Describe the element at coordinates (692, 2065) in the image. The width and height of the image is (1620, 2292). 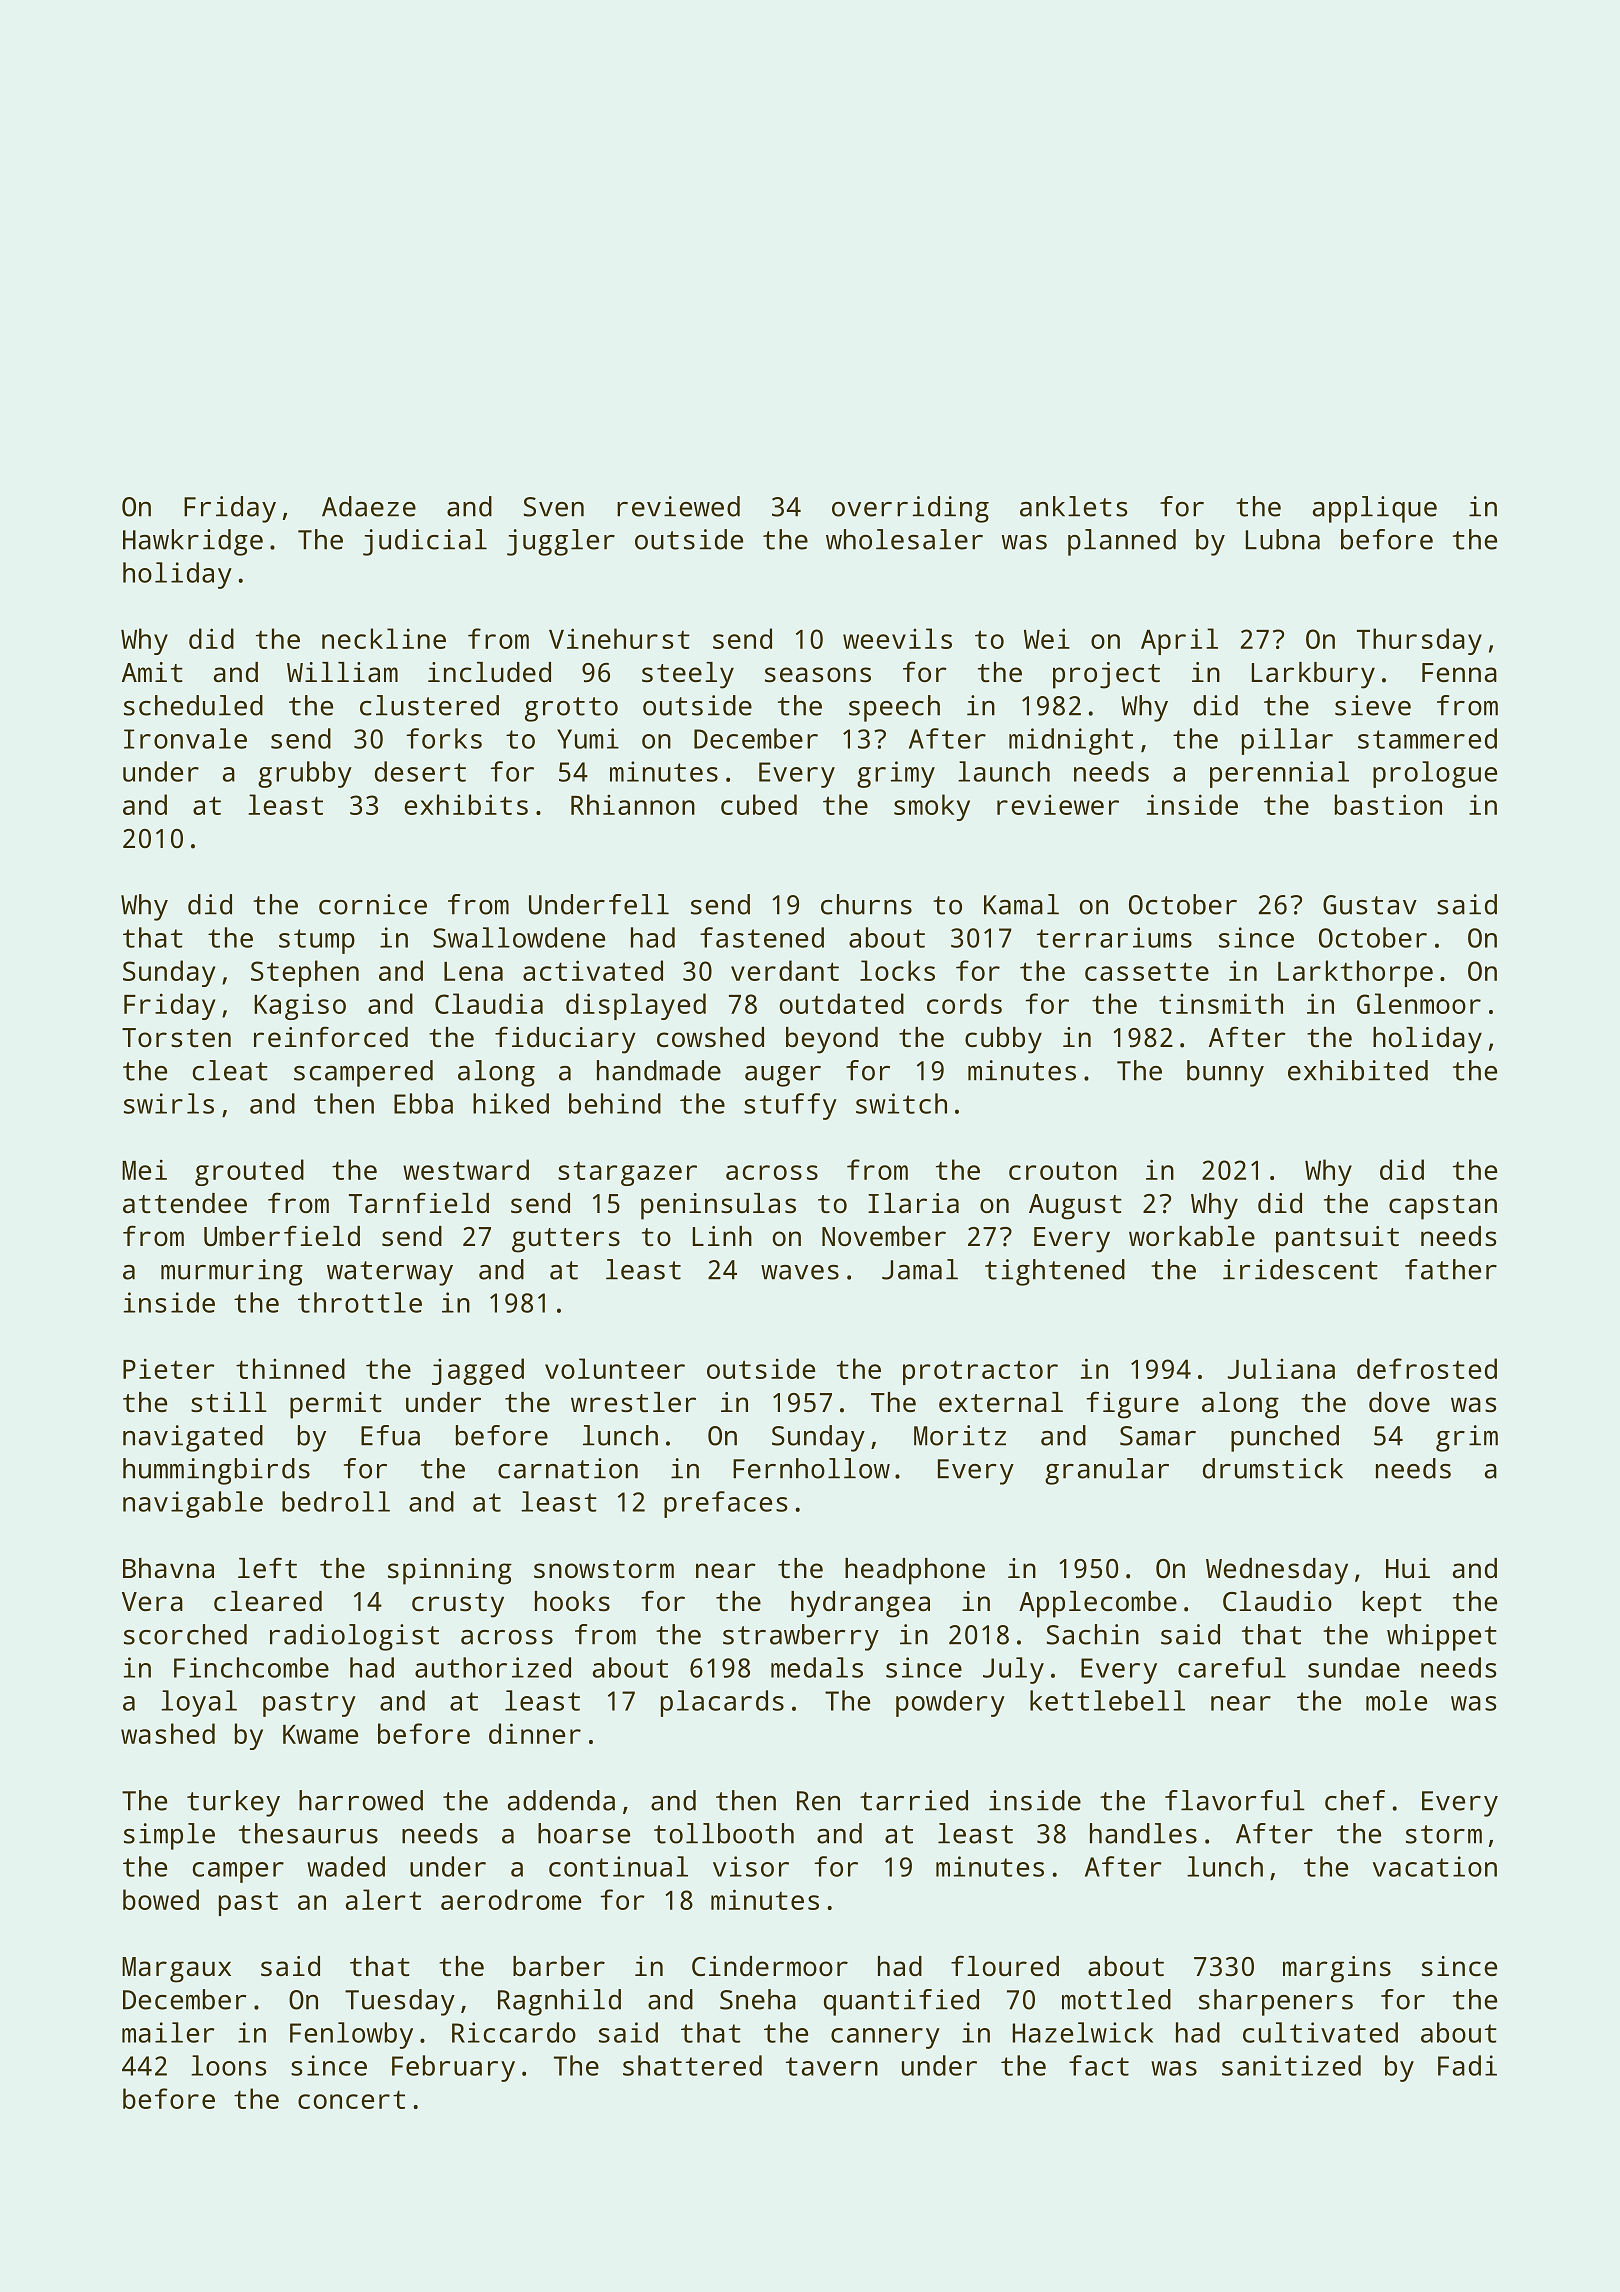
I see `shattered` at that location.
